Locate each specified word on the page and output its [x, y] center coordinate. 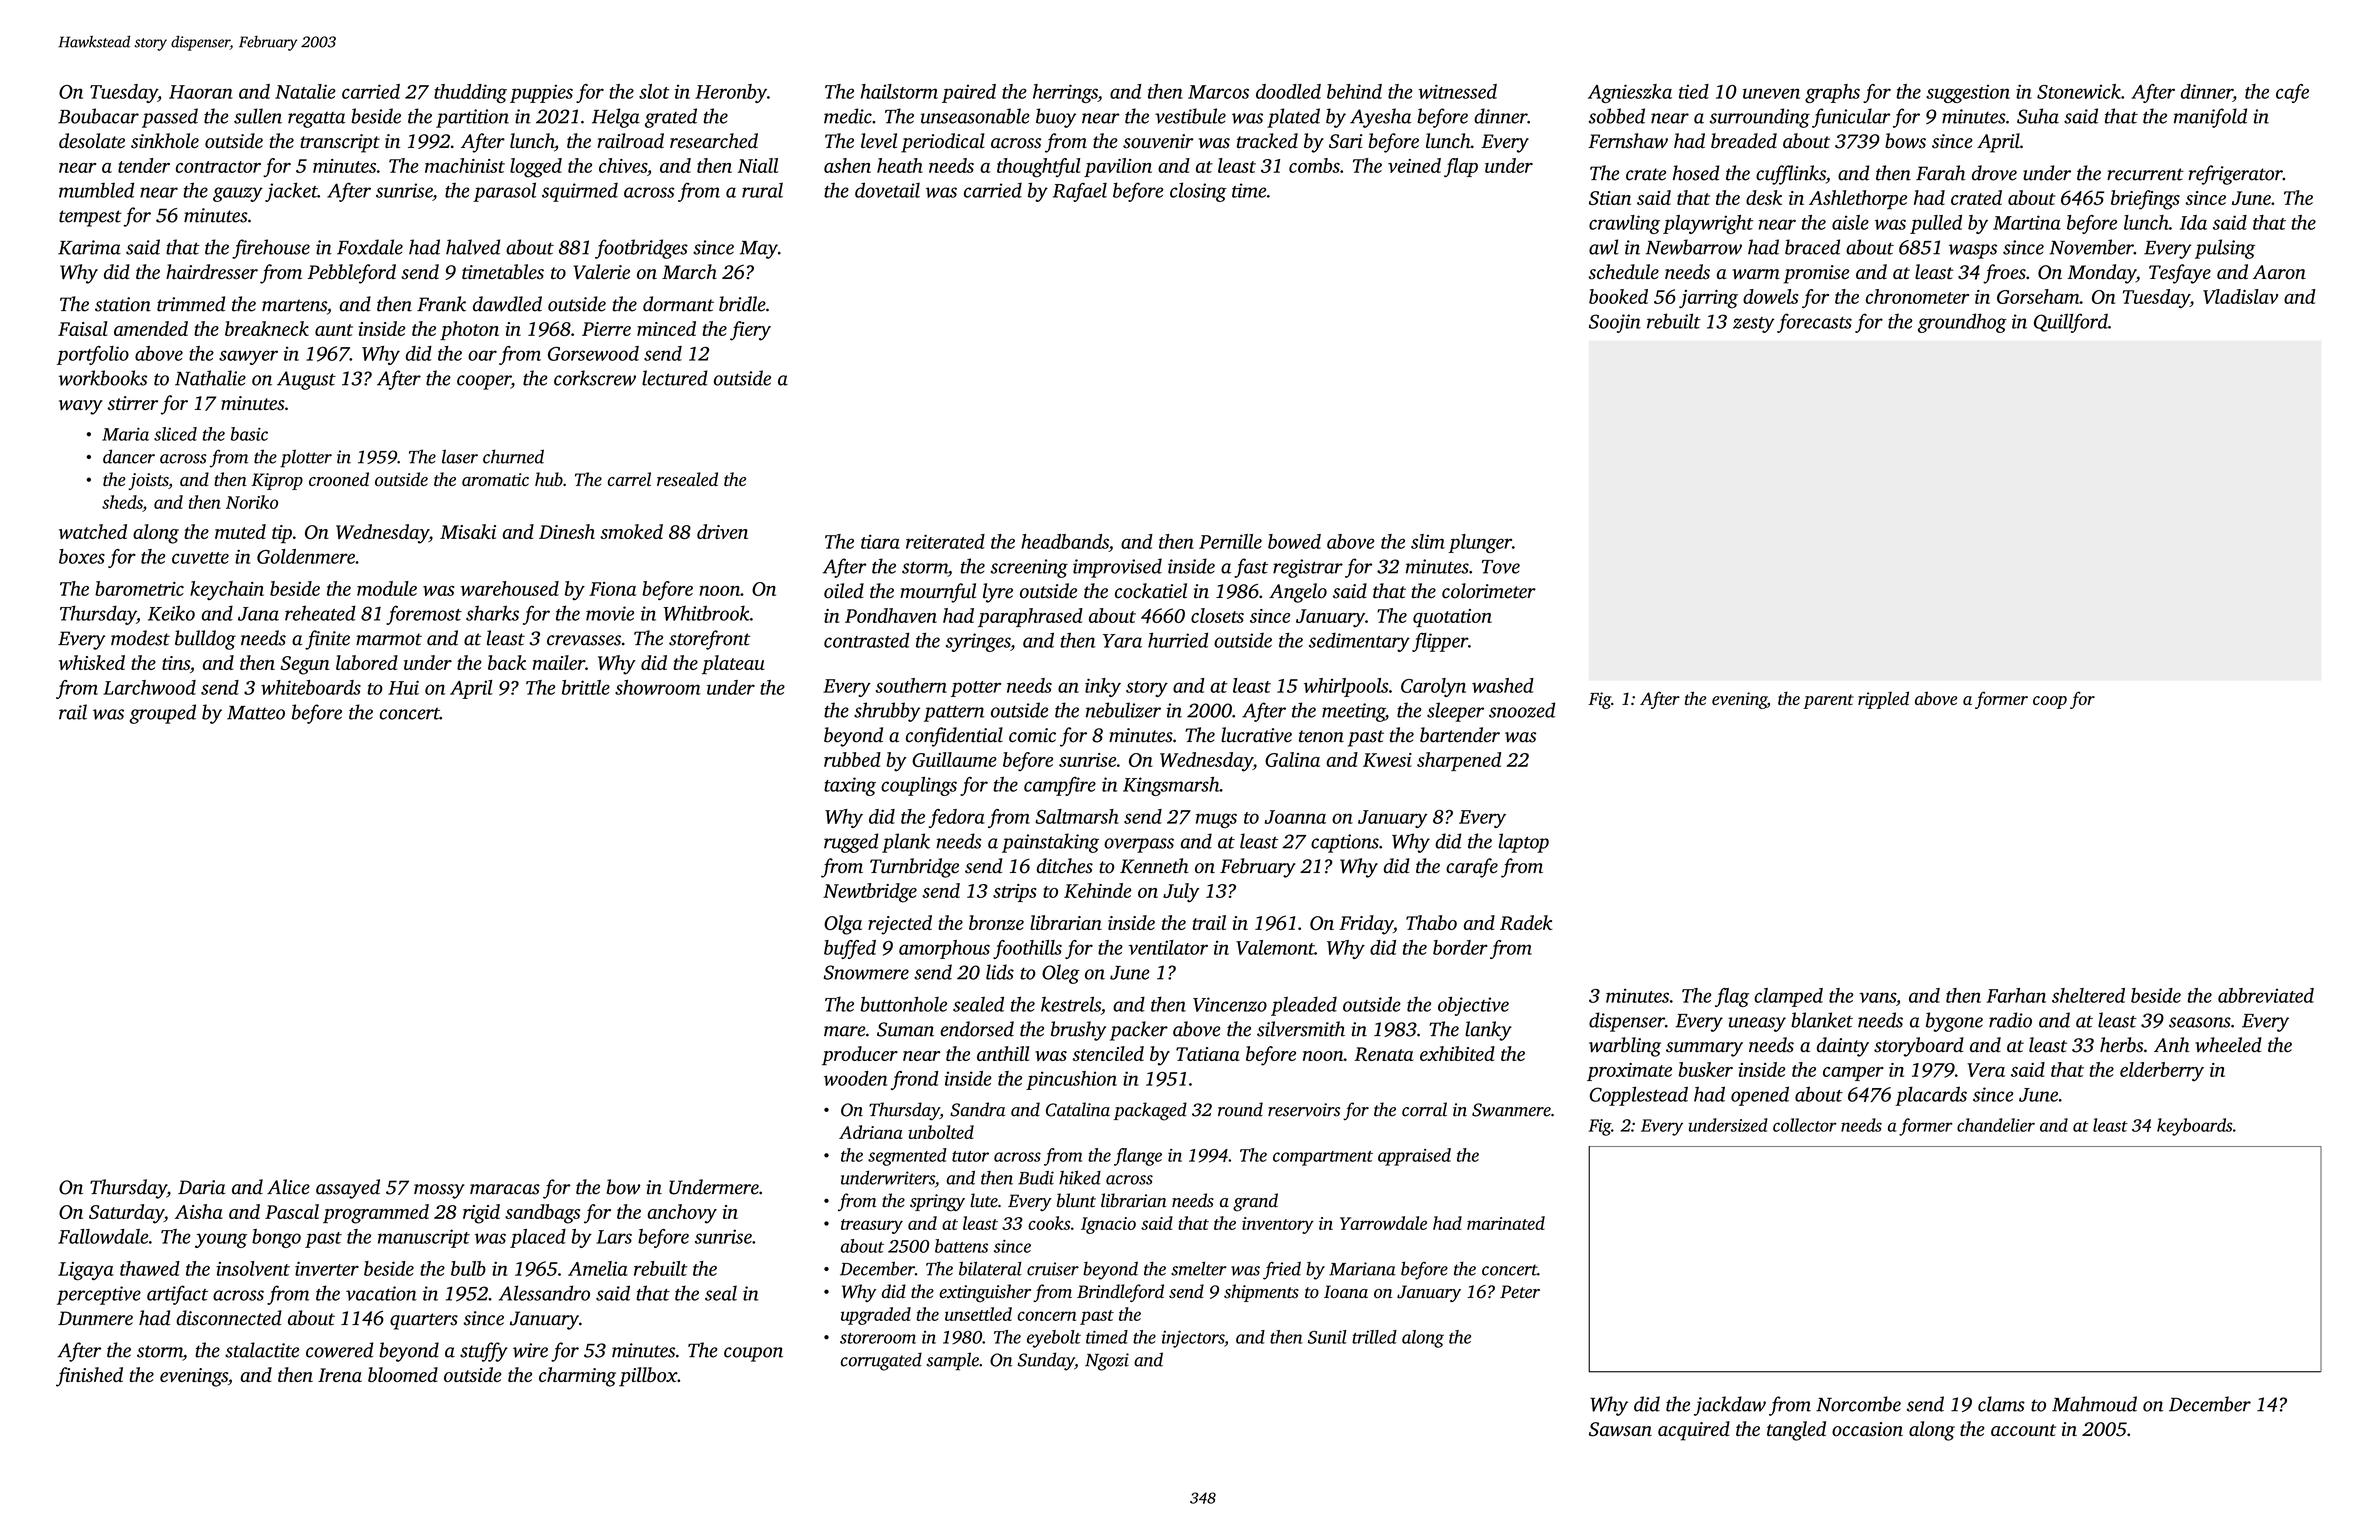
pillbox [648, 1377]
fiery [750, 331]
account [2023, 1430]
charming [577, 1377]
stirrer [133, 403]
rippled [1883, 700]
